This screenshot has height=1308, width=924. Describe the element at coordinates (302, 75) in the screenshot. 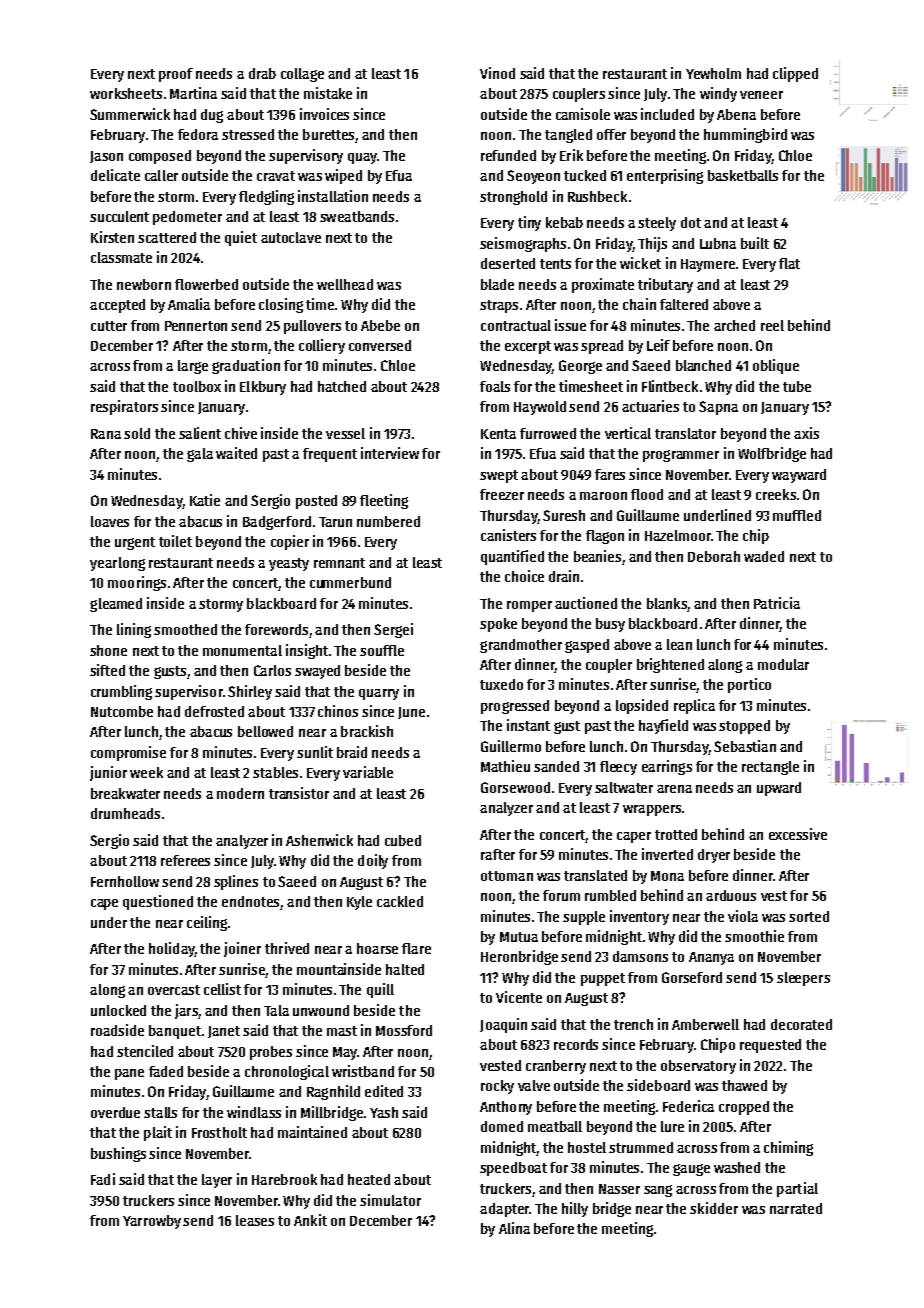

I see `collage` at that location.
